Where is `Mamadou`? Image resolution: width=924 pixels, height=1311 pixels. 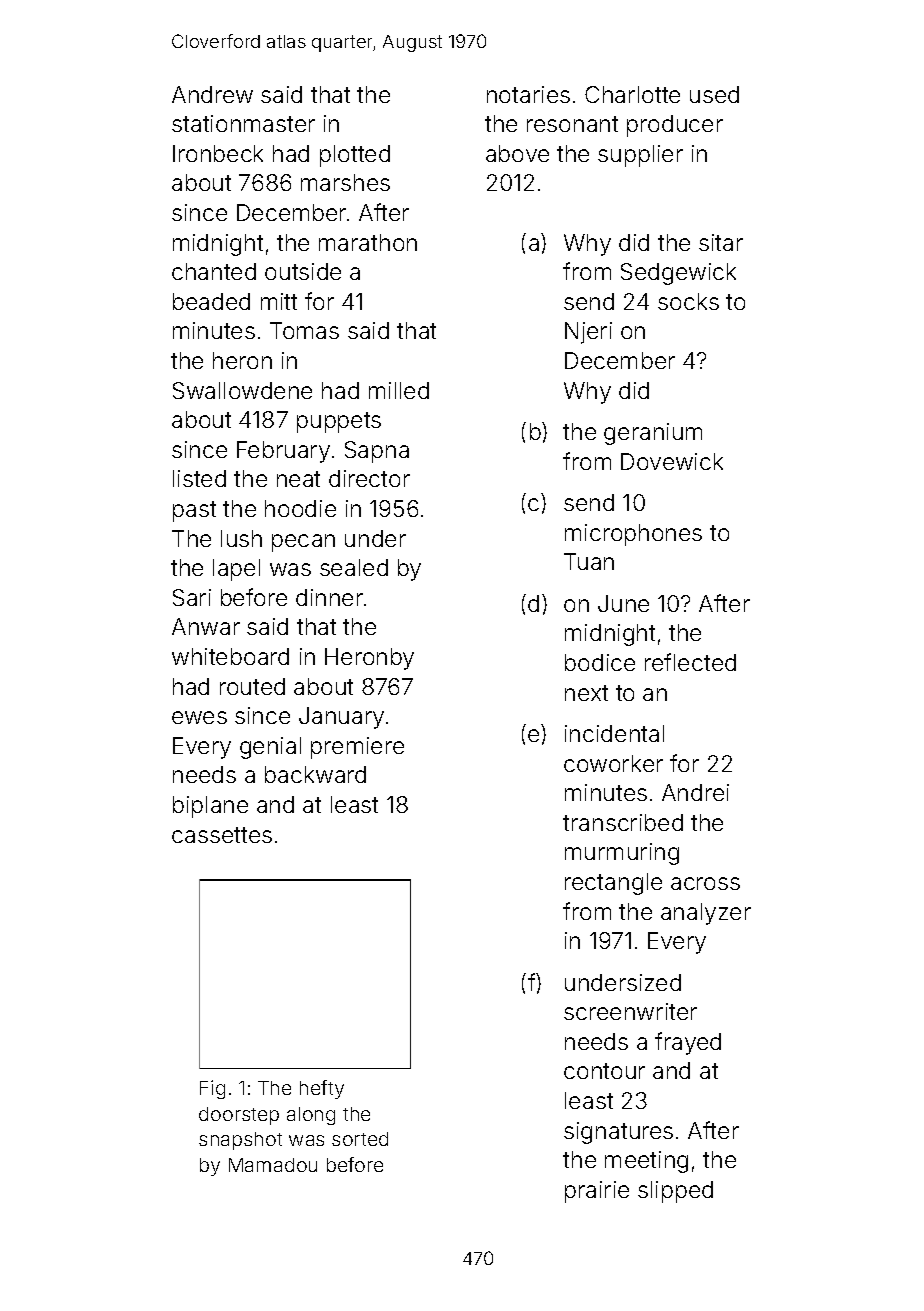
Mamadou is located at coordinates (273, 1165).
